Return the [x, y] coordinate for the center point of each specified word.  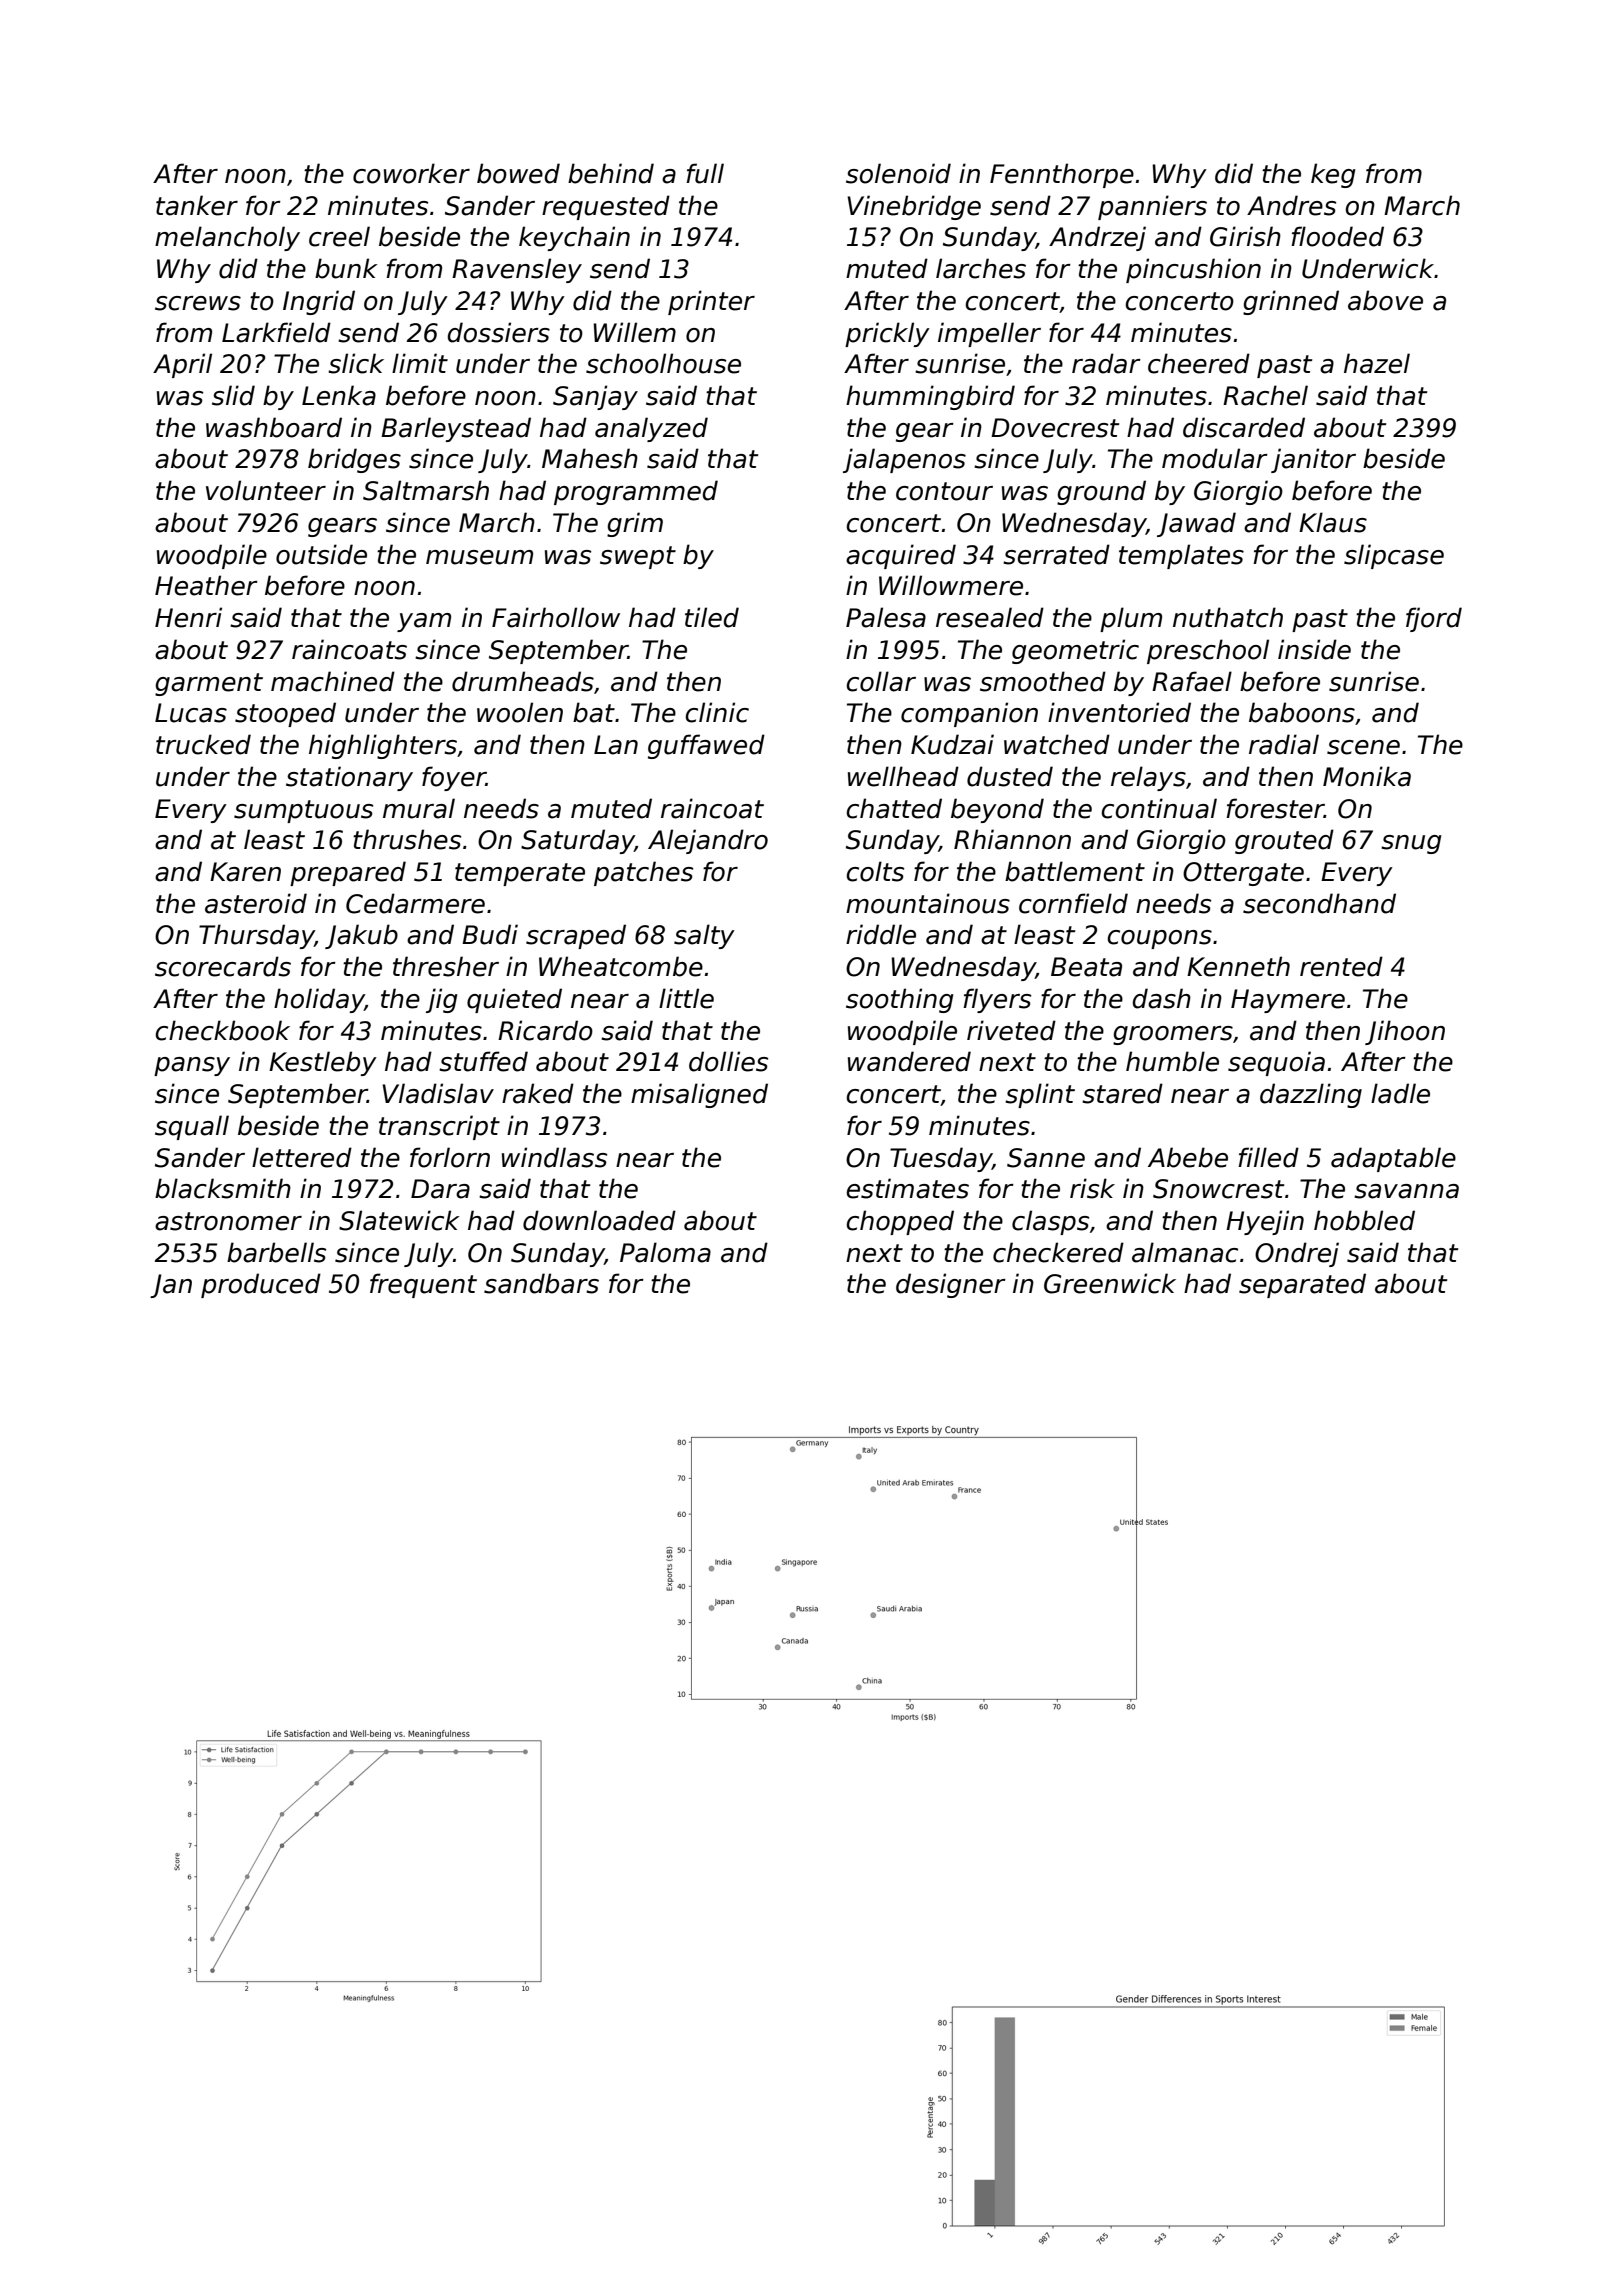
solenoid [898, 173]
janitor [1313, 460]
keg [1333, 175]
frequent [423, 1285]
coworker [411, 173]
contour [944, 491]
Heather [206, 585]
